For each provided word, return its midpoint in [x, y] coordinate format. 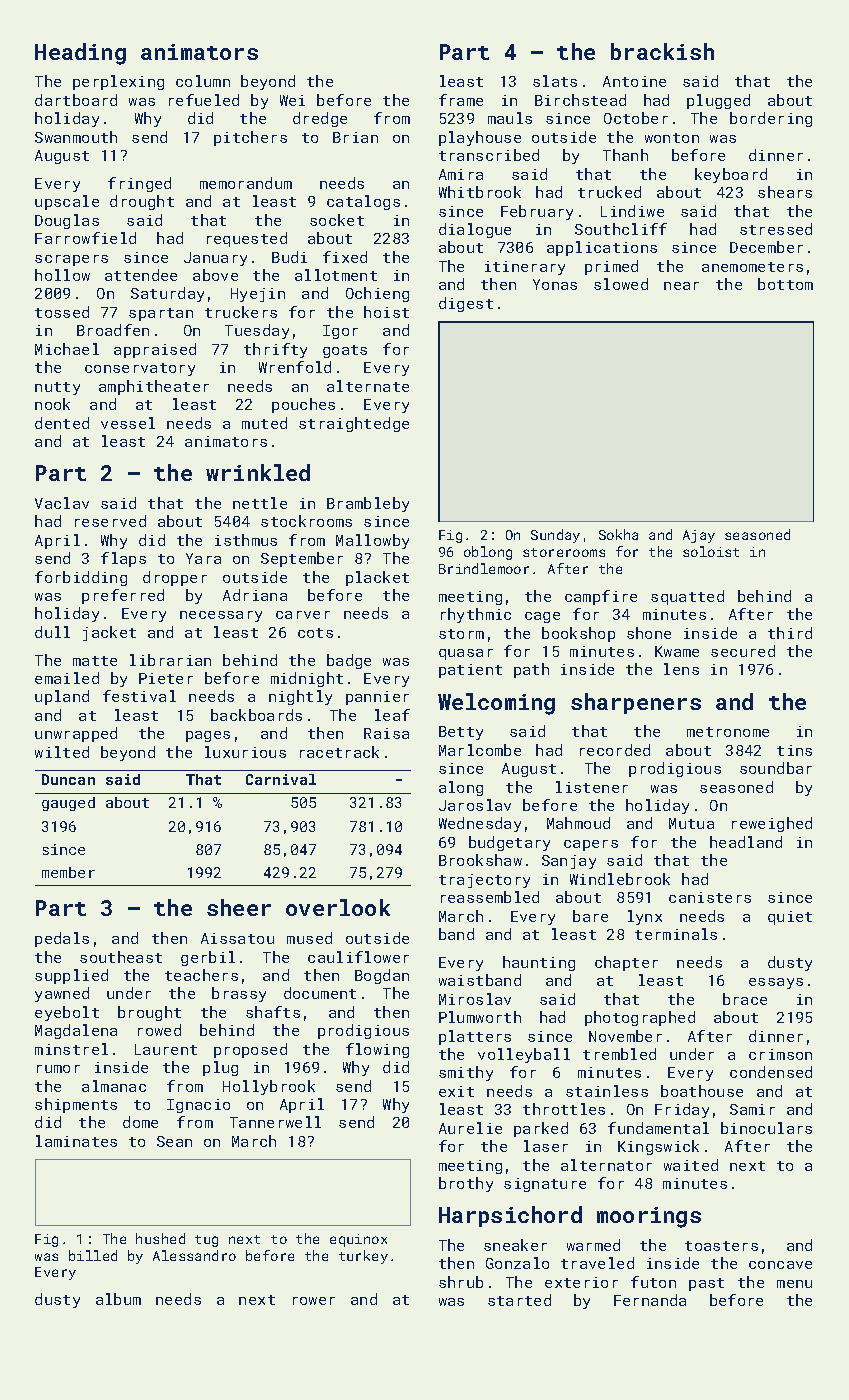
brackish [662, 51]
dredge [320, 119]
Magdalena [76, 1031]
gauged [68, 804]
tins [794, 750]
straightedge [354, 424]
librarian [170, 660]
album [118, 1299]
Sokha [618, 534]
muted [264, 423]
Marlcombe [480, 750]
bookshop [578, 634]
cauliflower [358, 957]
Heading [80, 54]
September [302, 559]
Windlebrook [620, 879]
